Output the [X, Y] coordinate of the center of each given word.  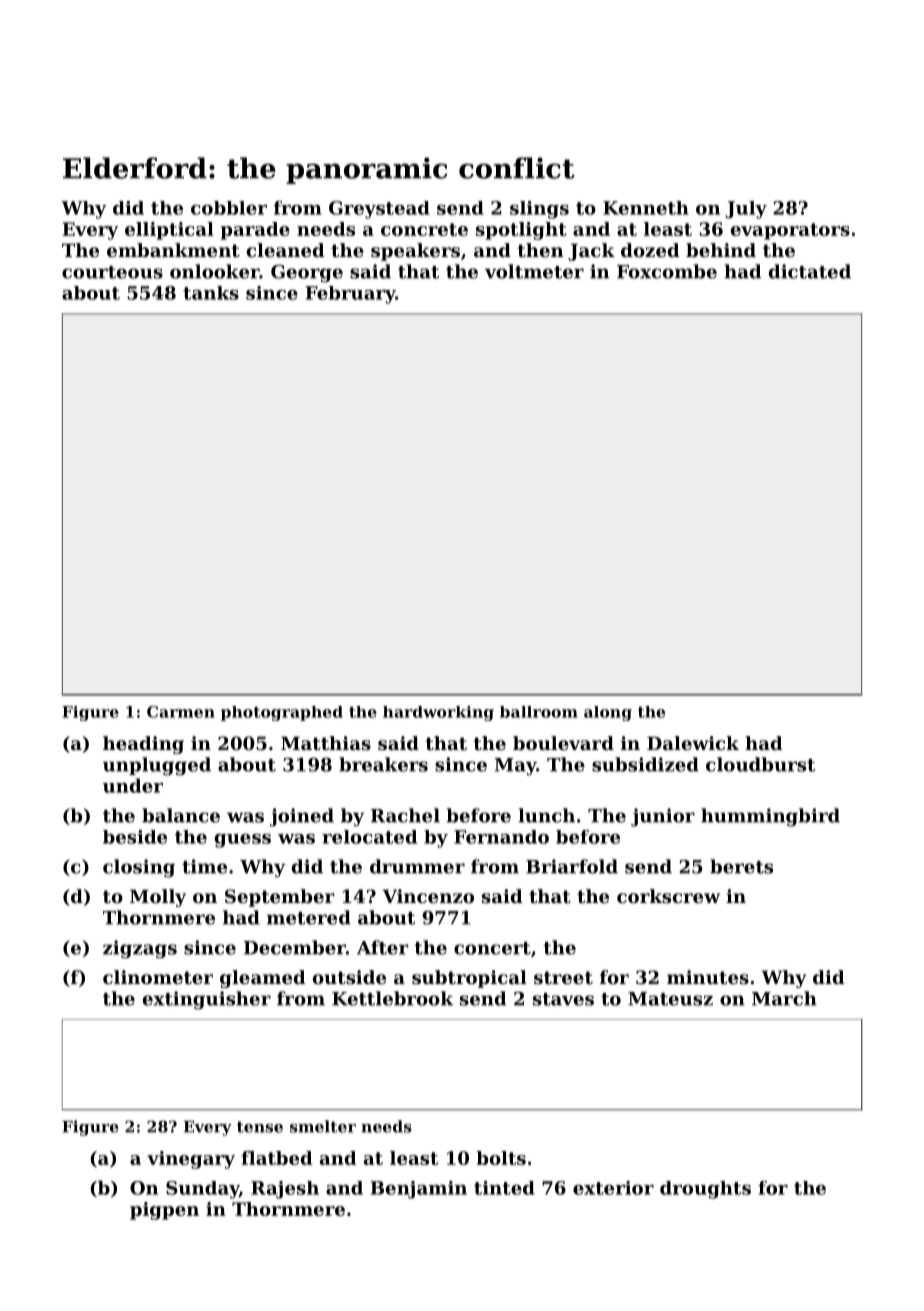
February [350, 295]
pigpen [164, 1211]
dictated [810, 271]
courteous [112, 272]
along [608, 713]
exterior [613, 1188]
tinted [504, 1188]
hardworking [438, 713]
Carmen [181, 712]
